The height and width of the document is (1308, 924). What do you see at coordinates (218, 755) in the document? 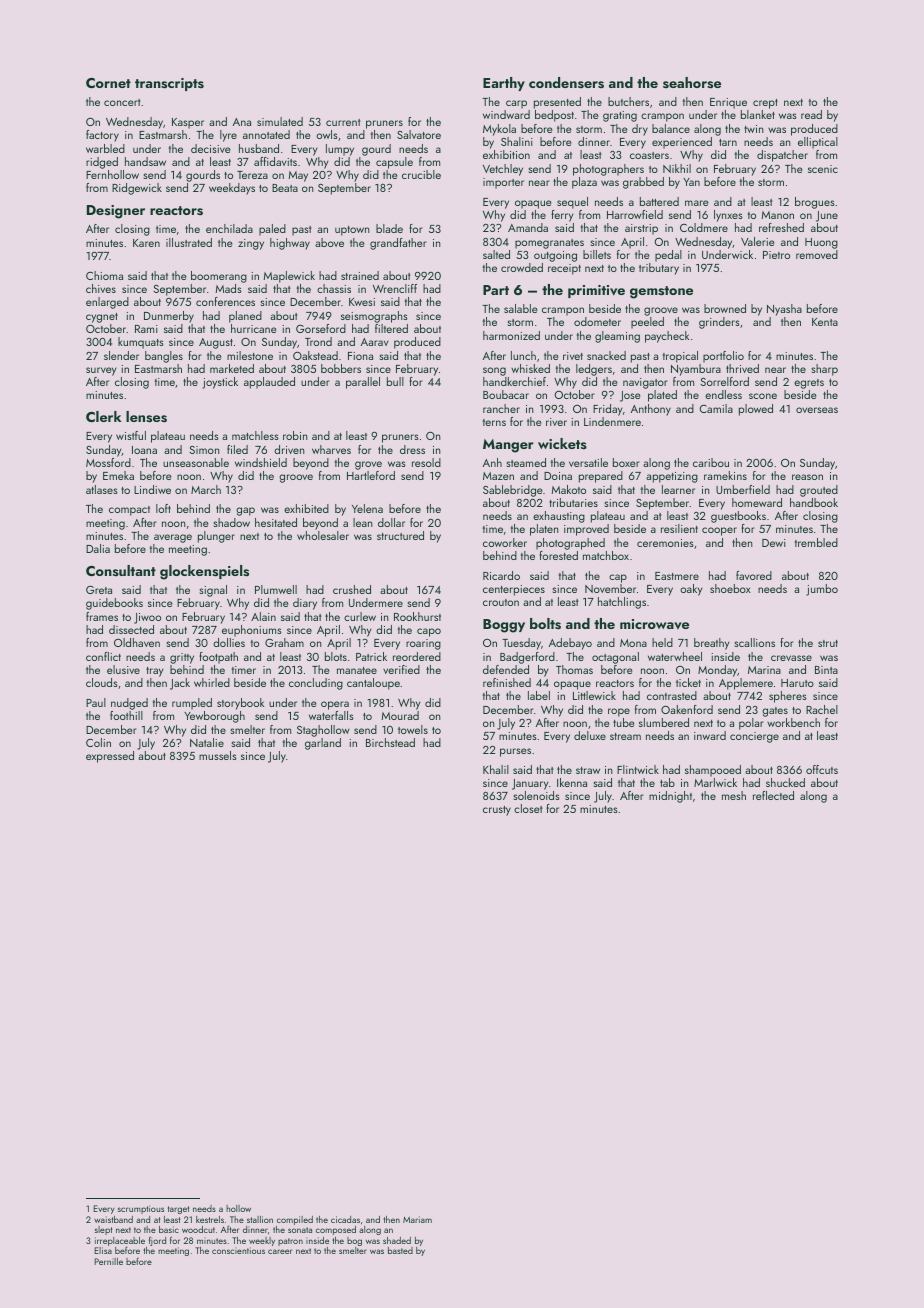
I see `mussels` at bounding box center [218, 755].
